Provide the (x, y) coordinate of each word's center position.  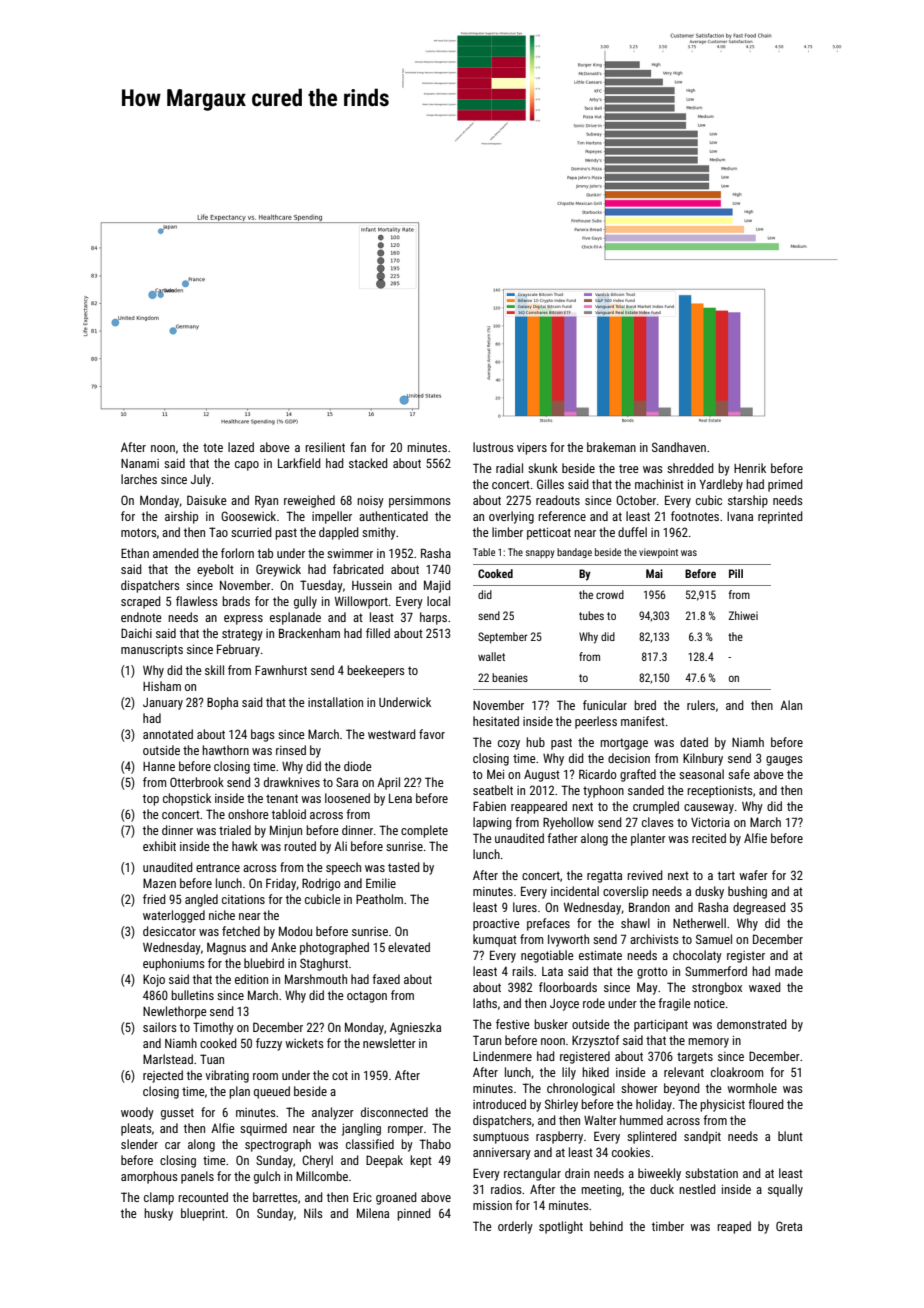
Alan (791, 705)
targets (695, 1058)
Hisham (162, 686)
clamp (159, 1198)
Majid (437, 586)
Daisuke (207, 500)
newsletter (389, 1043)
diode (358, 766)
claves (658, 822)
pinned (414, 1214)
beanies (510, 677)
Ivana (740, 516)
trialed (235, 830)
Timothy (213, 1028)
